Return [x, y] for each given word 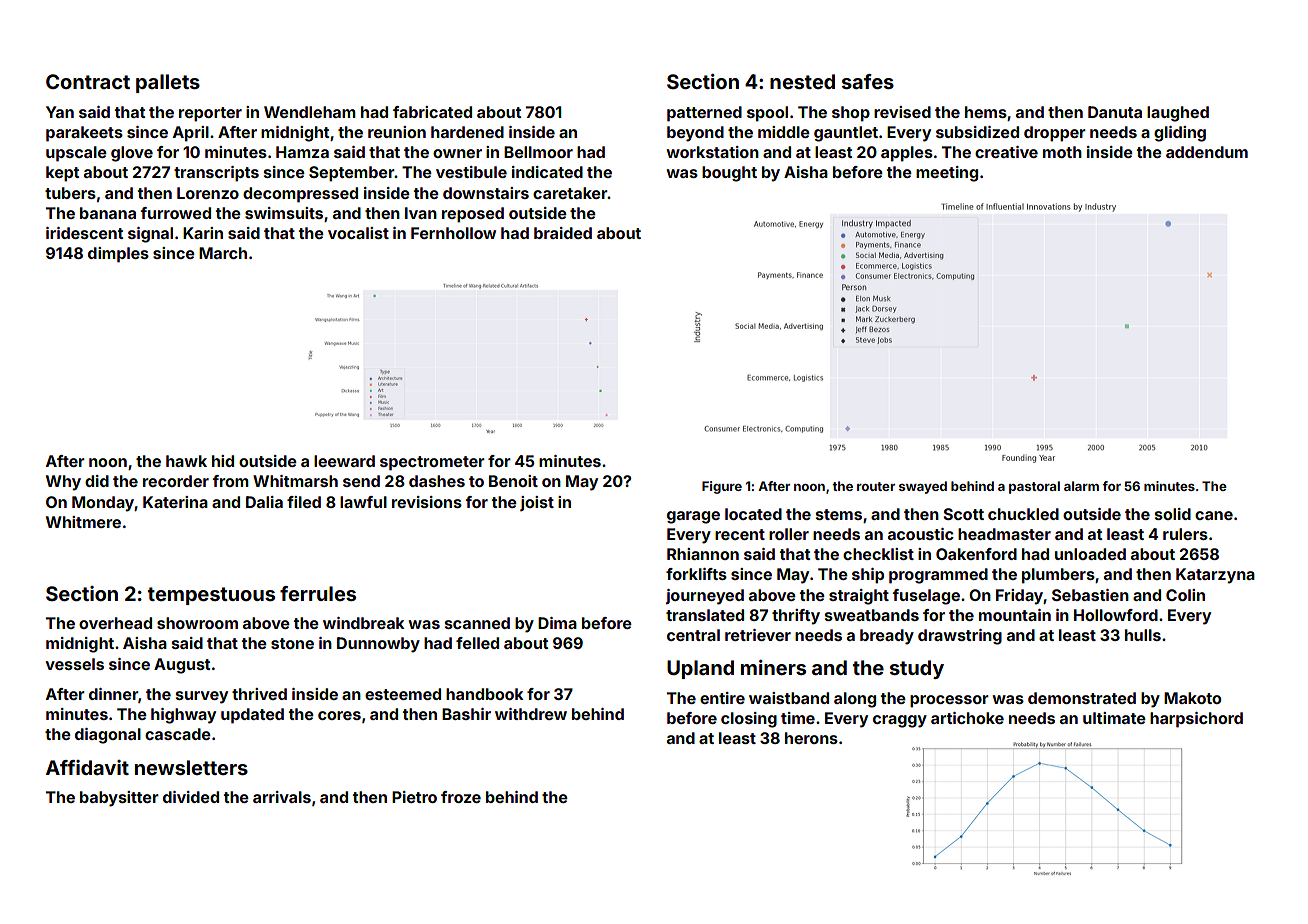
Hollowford [1116, 615]
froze [461, 797]
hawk [186, 461]
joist [537, 503]
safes [868, 81]
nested [802, 81]
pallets [168, 83]
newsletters [191, 767]
